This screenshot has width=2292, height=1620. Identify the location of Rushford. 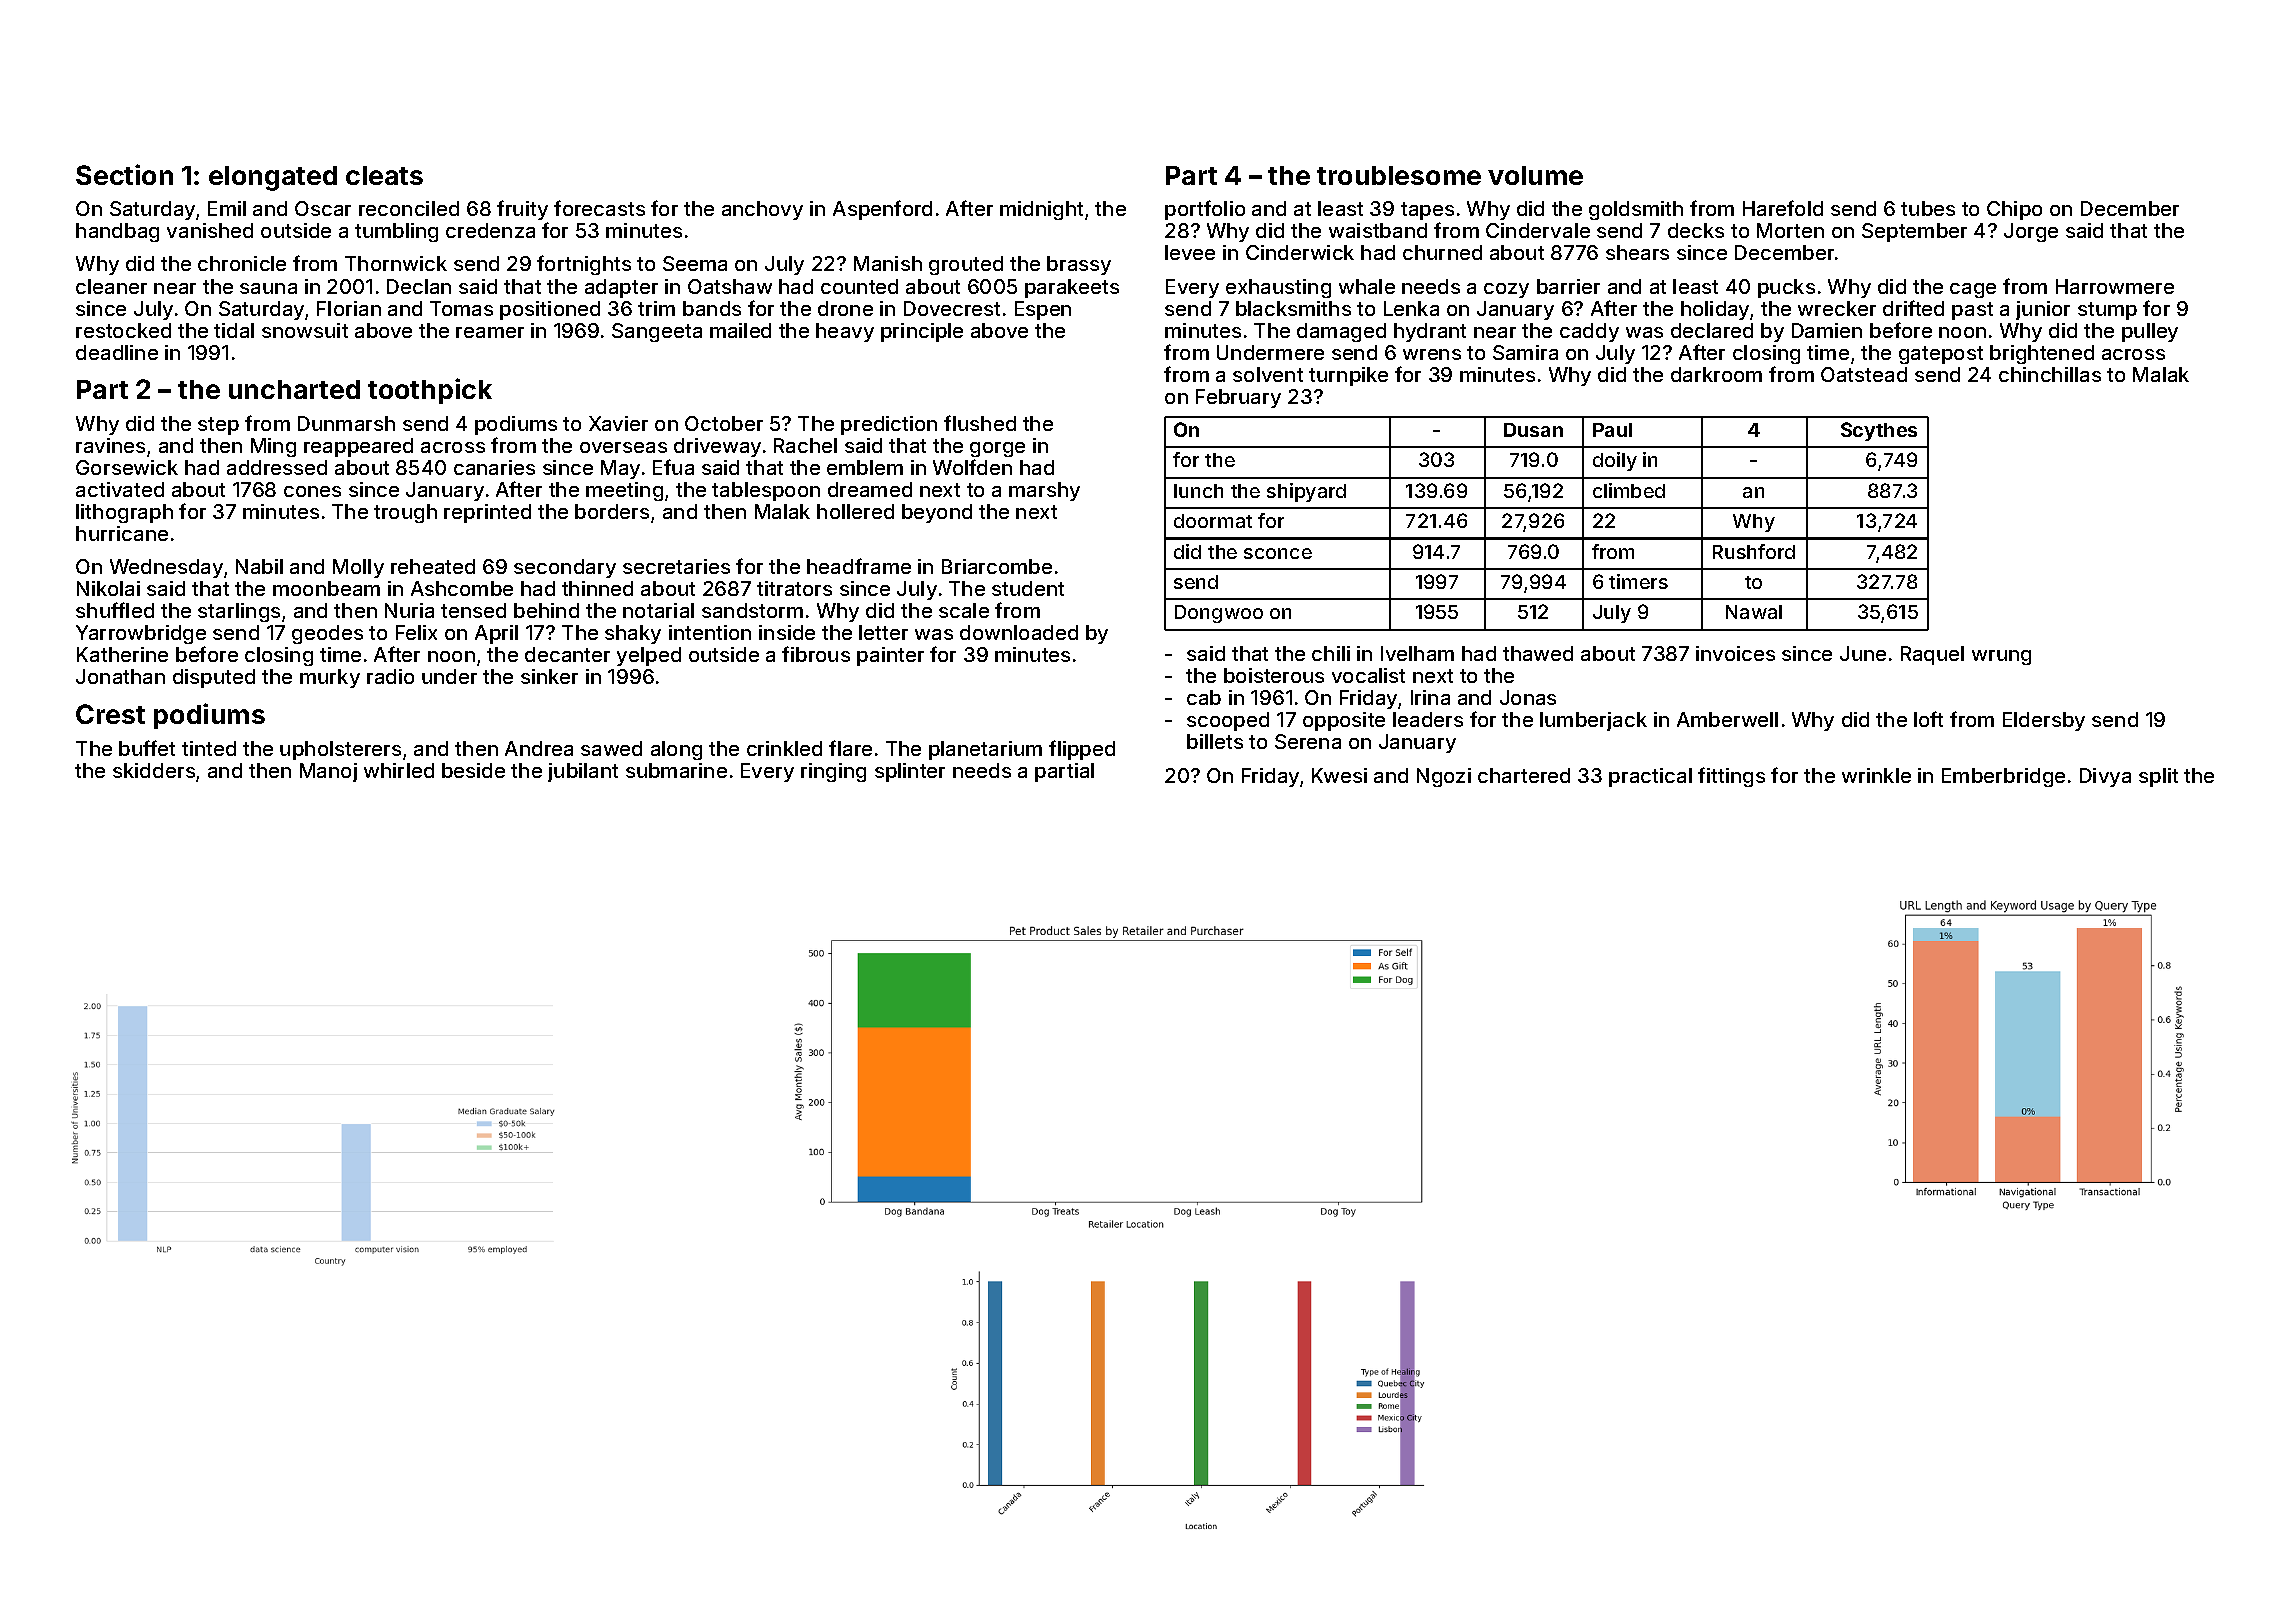
(1754, 551).
